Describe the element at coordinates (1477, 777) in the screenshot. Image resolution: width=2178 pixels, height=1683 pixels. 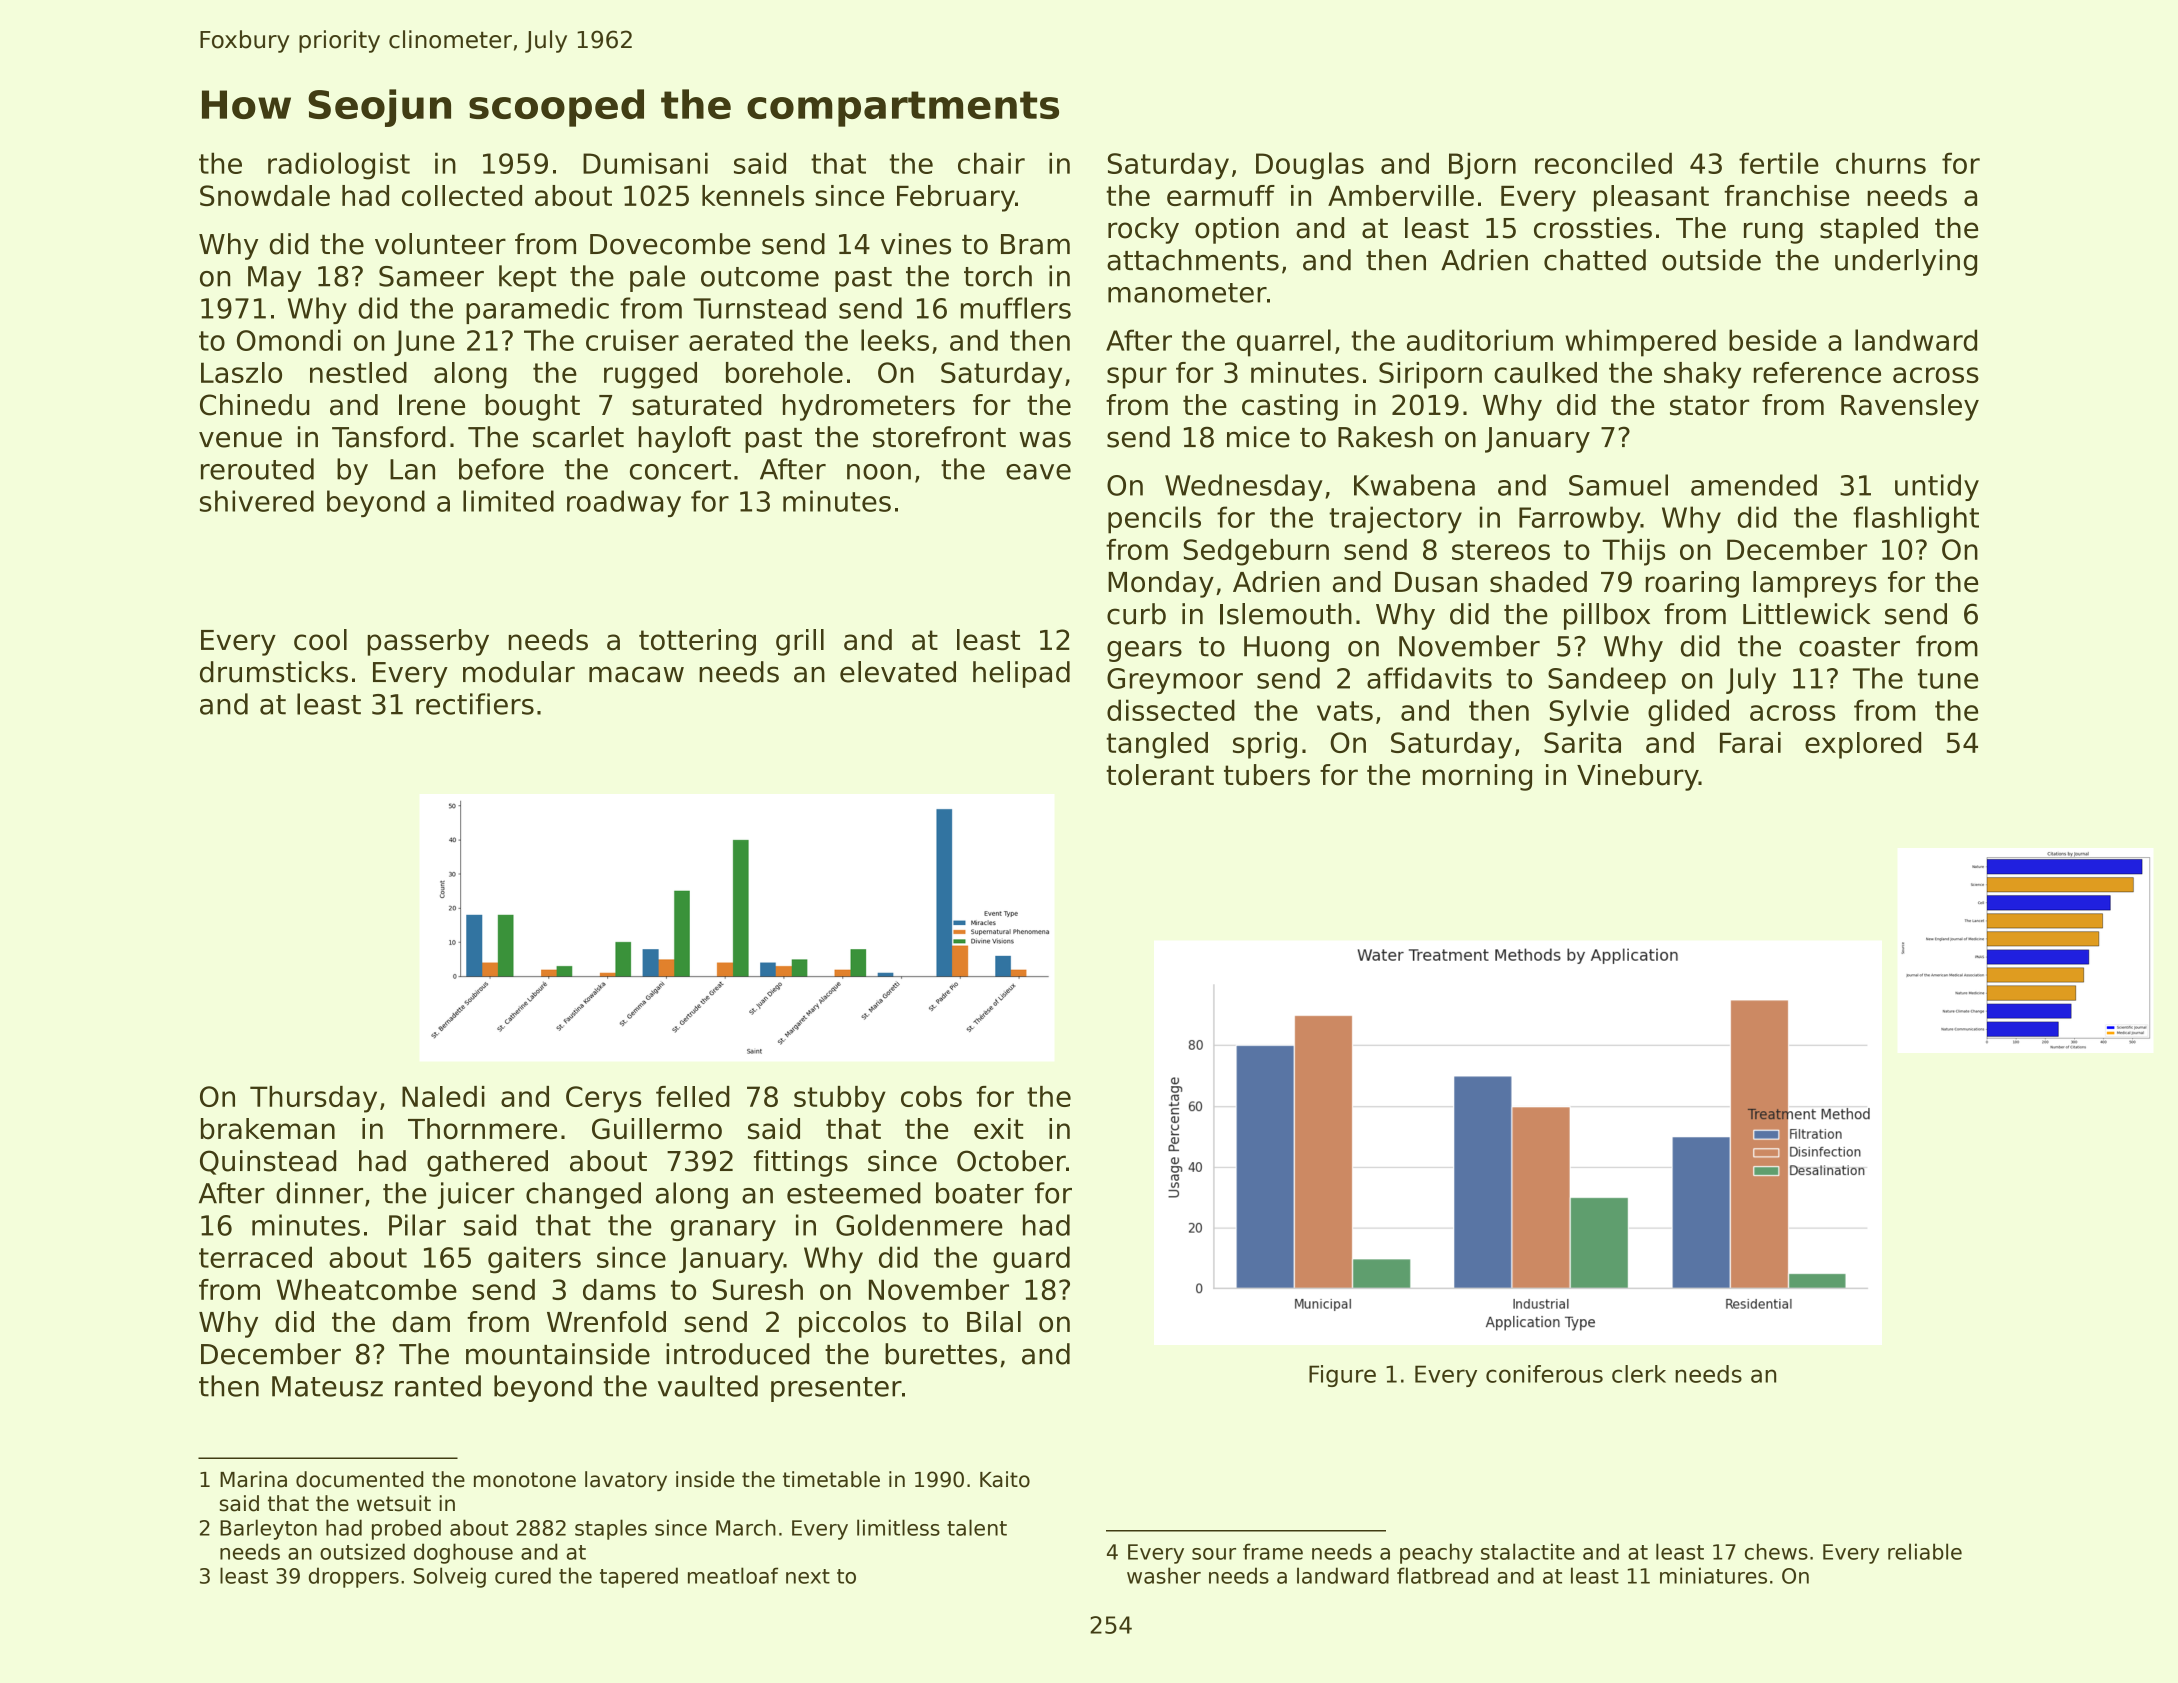
I see `morning` at that location.
